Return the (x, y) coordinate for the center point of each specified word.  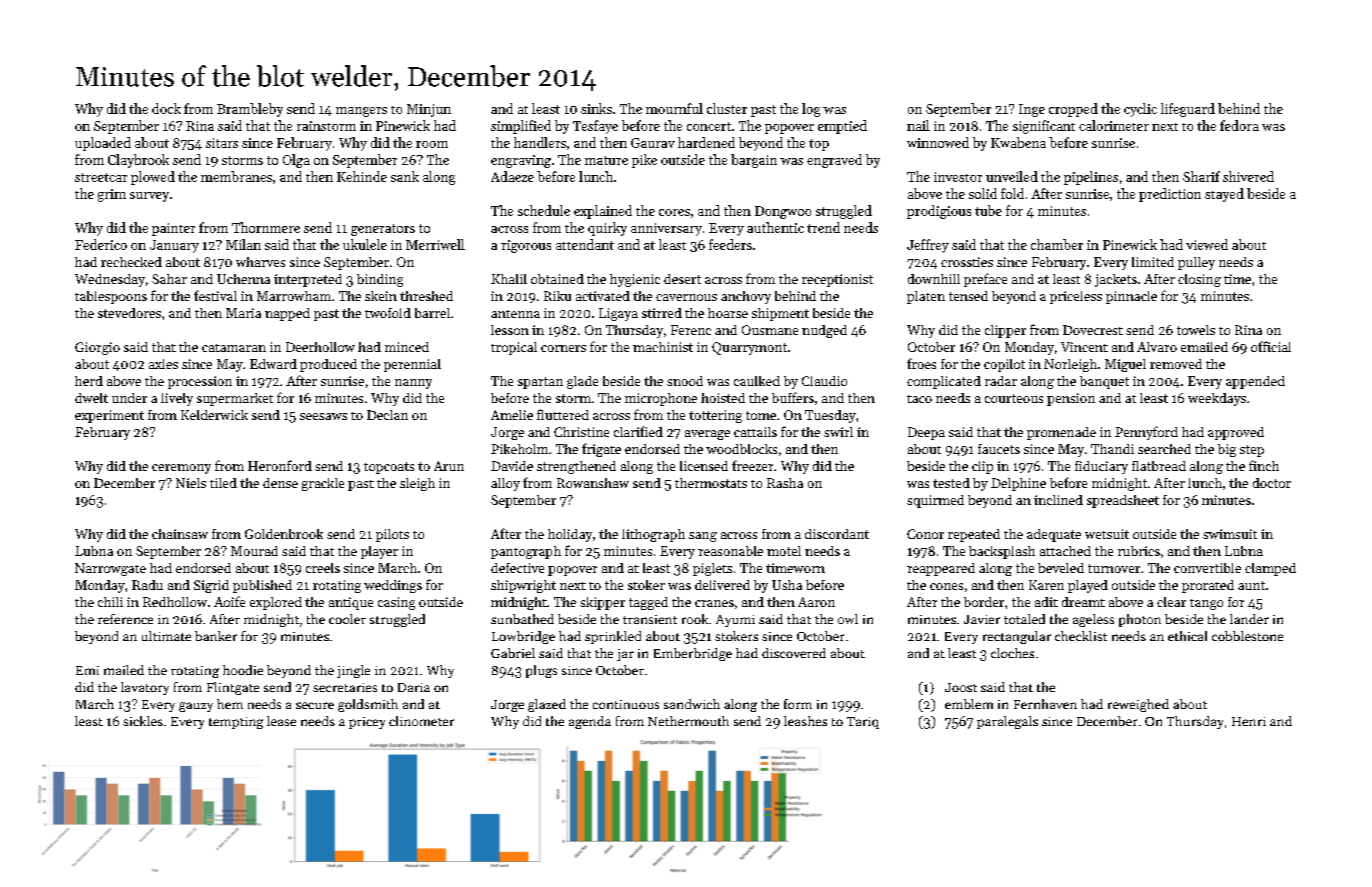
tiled (223, 483)
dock (166, 108)
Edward (273, 364)
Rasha (785, 483)
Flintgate (233, 688)
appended (1255, 382)
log (811, 110)
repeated (974, 535)
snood (685, 381)
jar (625, 655)
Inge (1032, 110)
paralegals (1007, 722)
